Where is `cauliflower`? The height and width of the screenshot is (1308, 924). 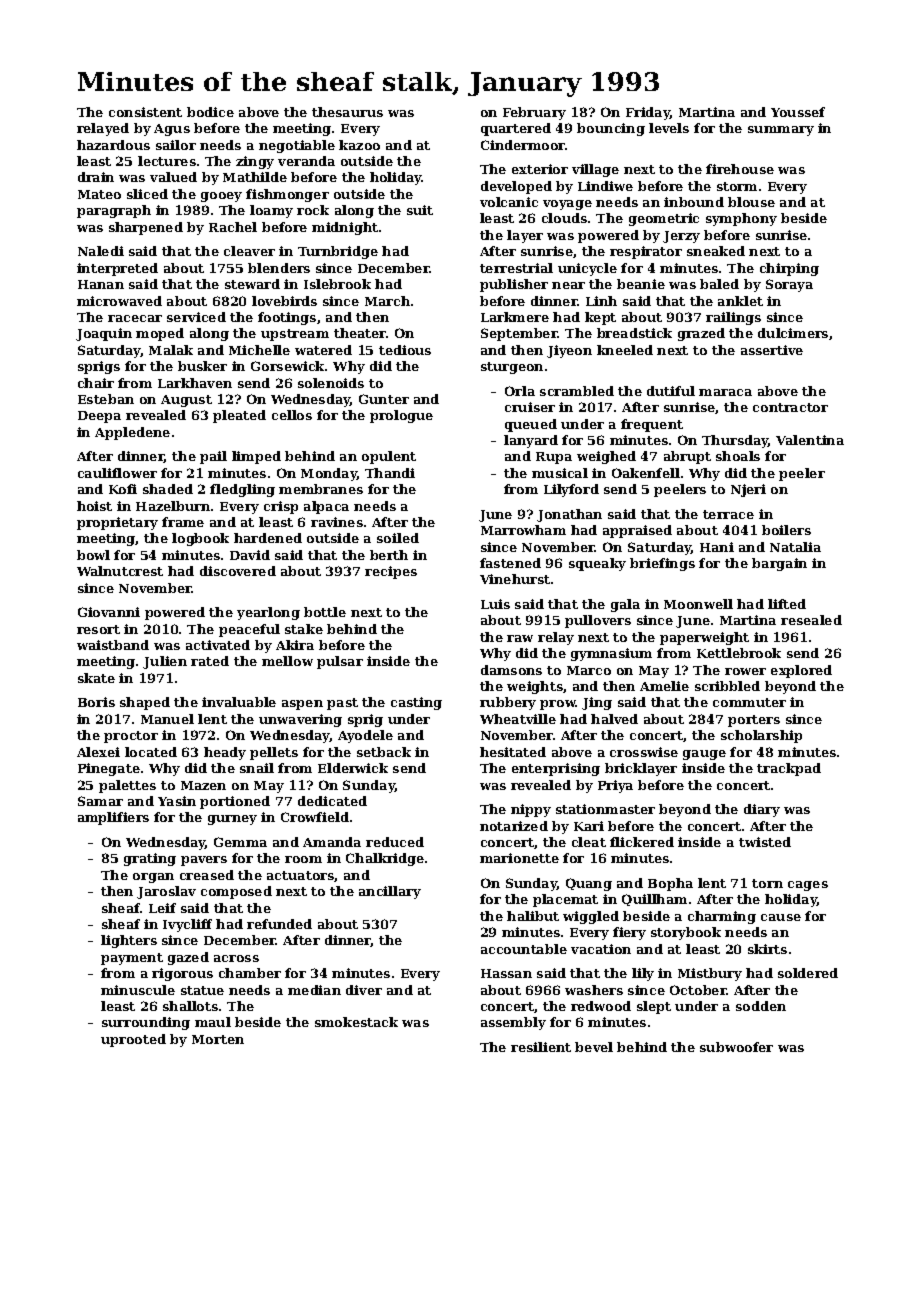
cauliflower is located at coordinates (117, 473).
